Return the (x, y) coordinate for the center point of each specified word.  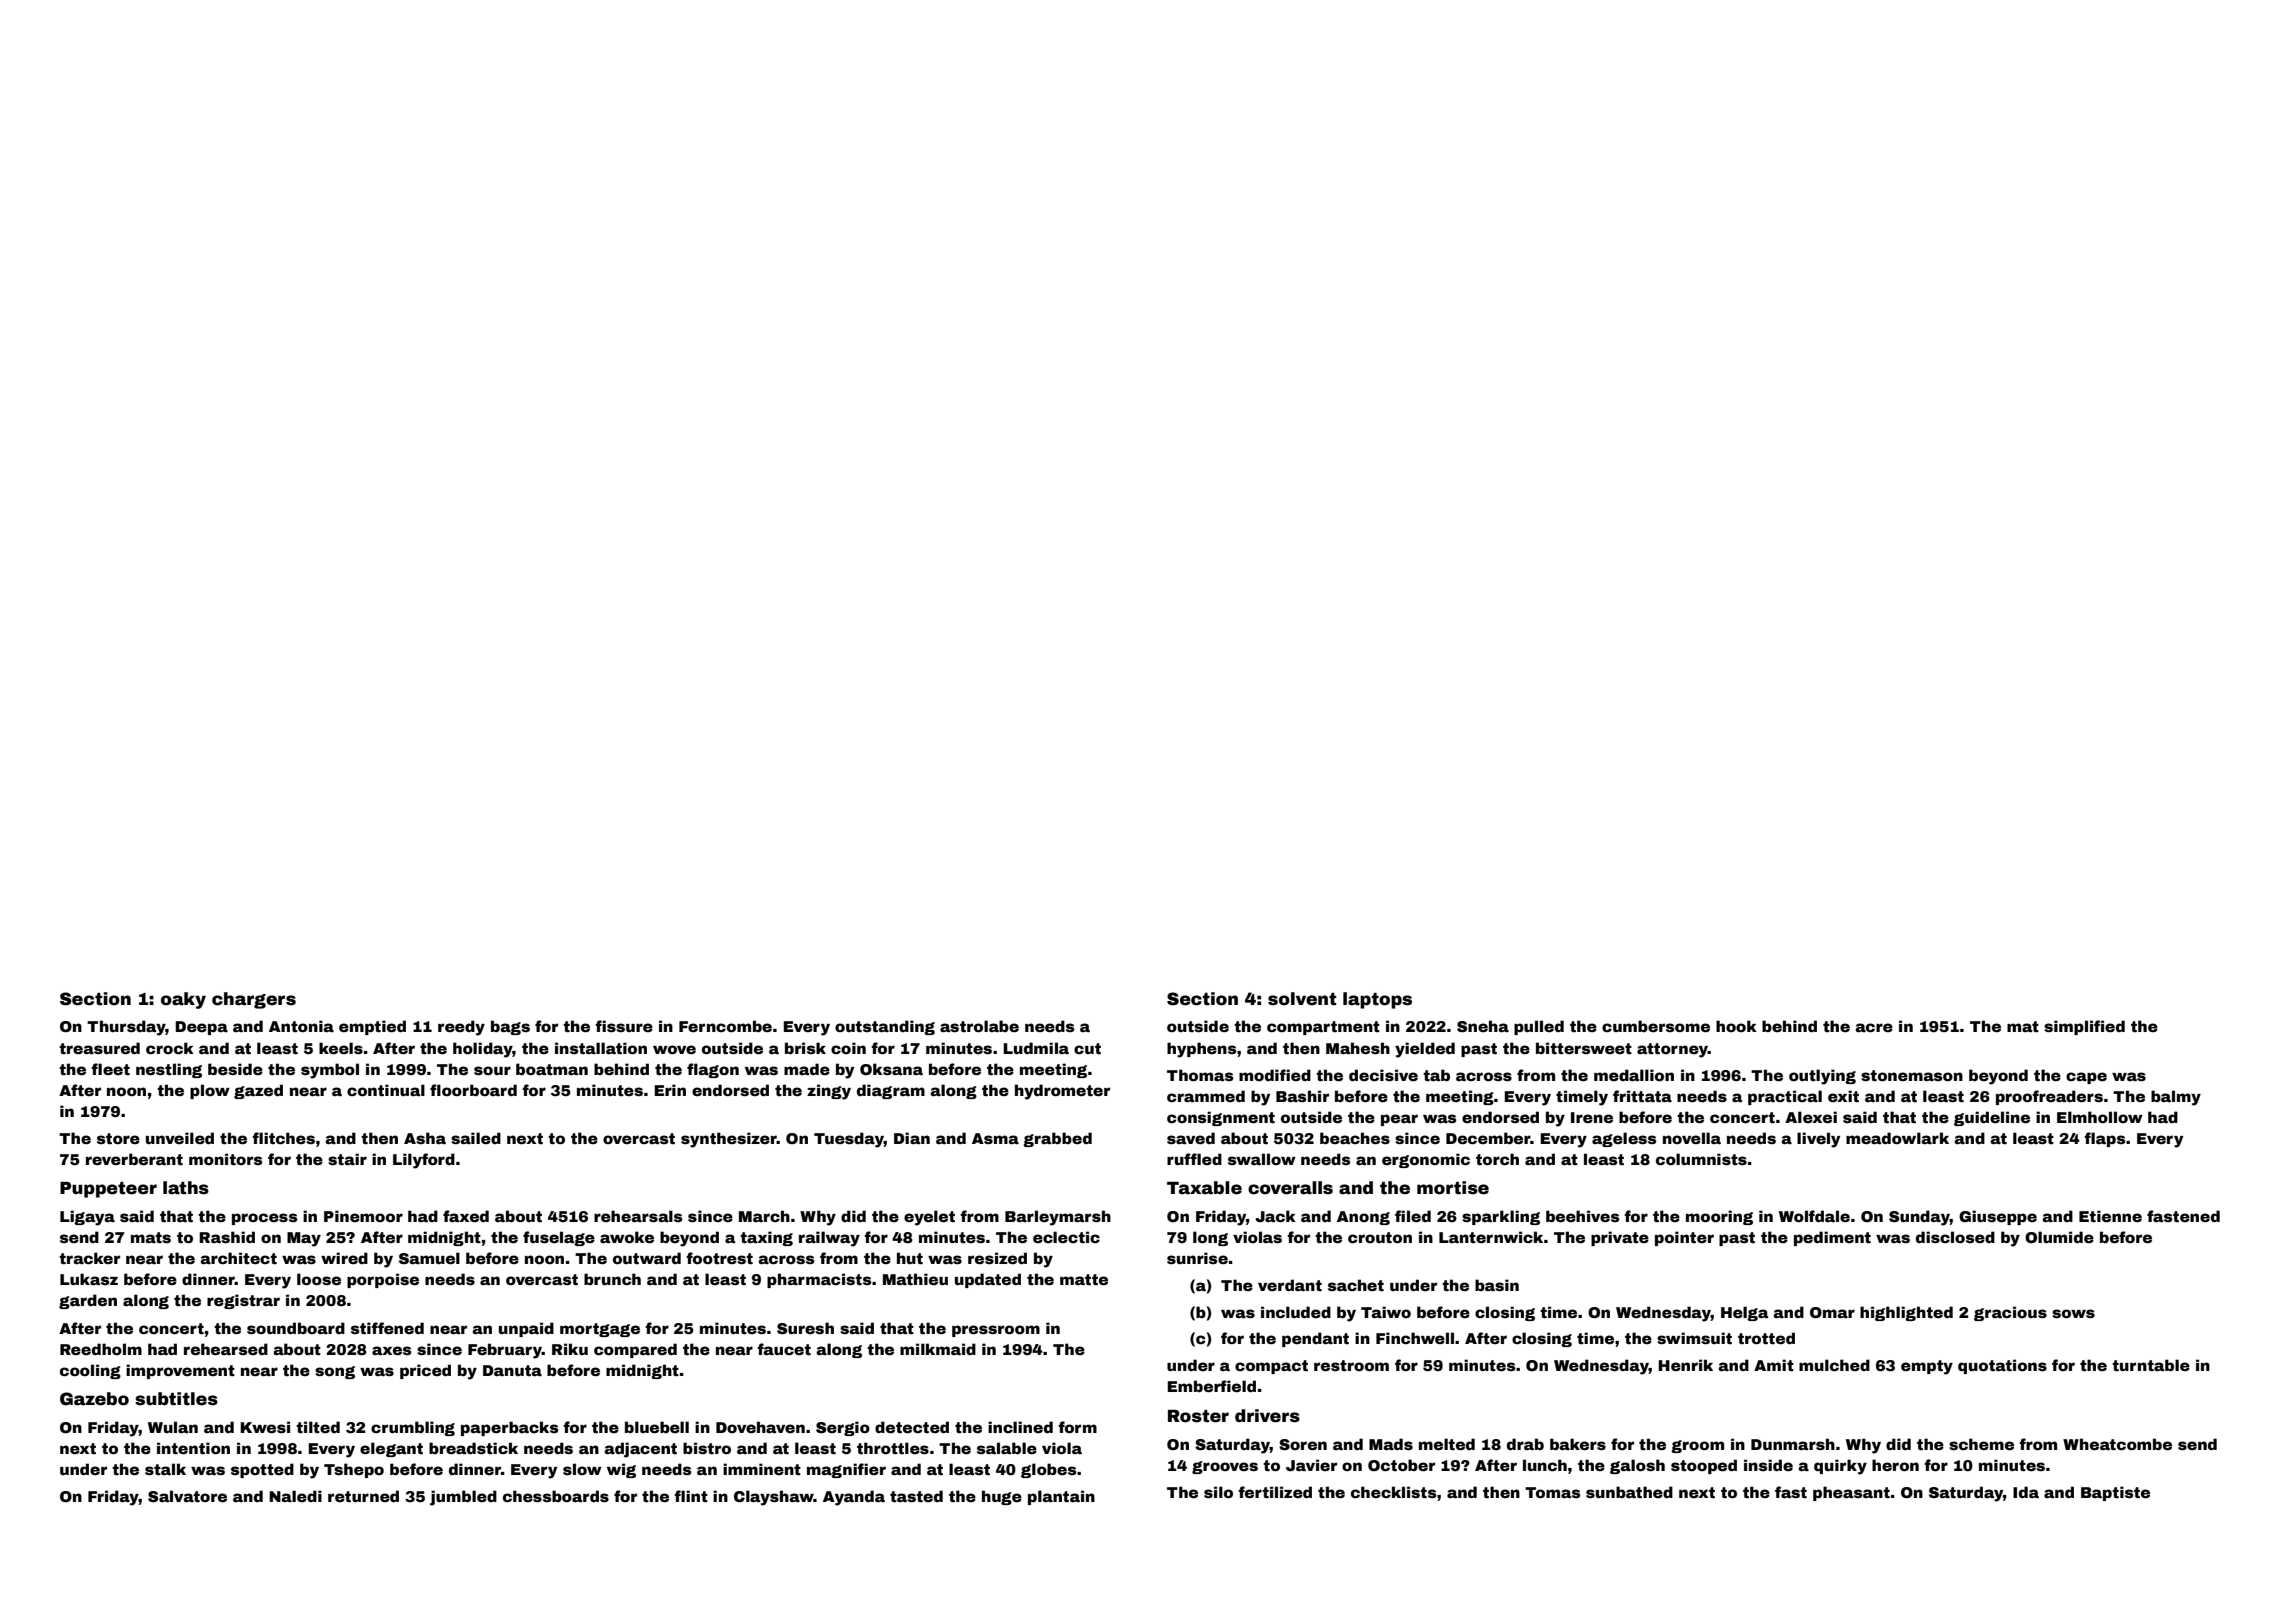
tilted (318, 1427)
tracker (89, 1258)
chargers (254, 1000)
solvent (1302, 999)
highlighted (1906, 1313)
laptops (1377, 1000)
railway (829, 1239)
